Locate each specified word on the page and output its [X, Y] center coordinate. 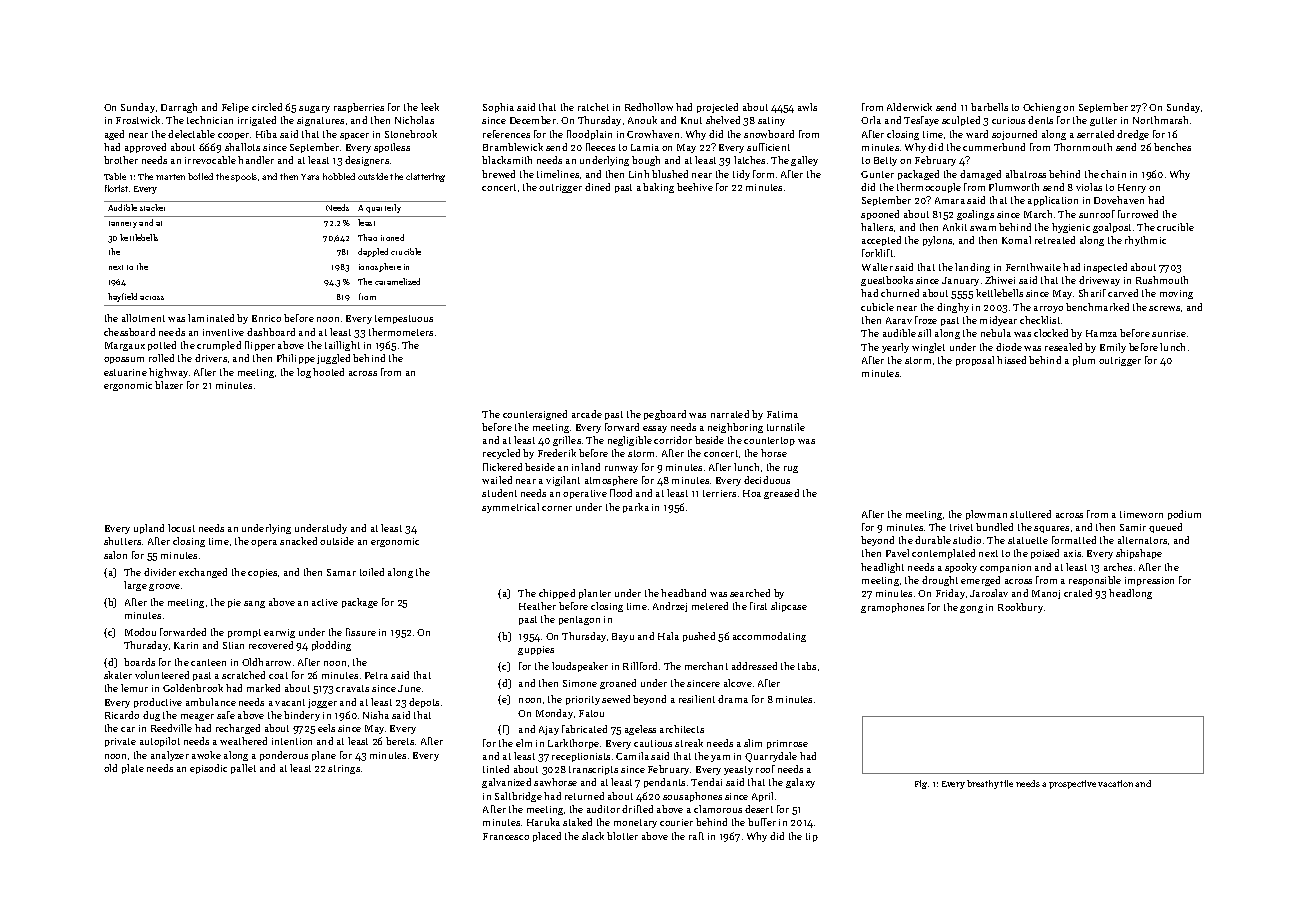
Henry [1132, 188]
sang [254, 604]
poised [1045, 554]
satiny [771, 121]
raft [696, 836]
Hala [668, 636]
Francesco [506, 836]
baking [658, 188]
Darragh [179, 108]
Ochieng [1042, 108]
